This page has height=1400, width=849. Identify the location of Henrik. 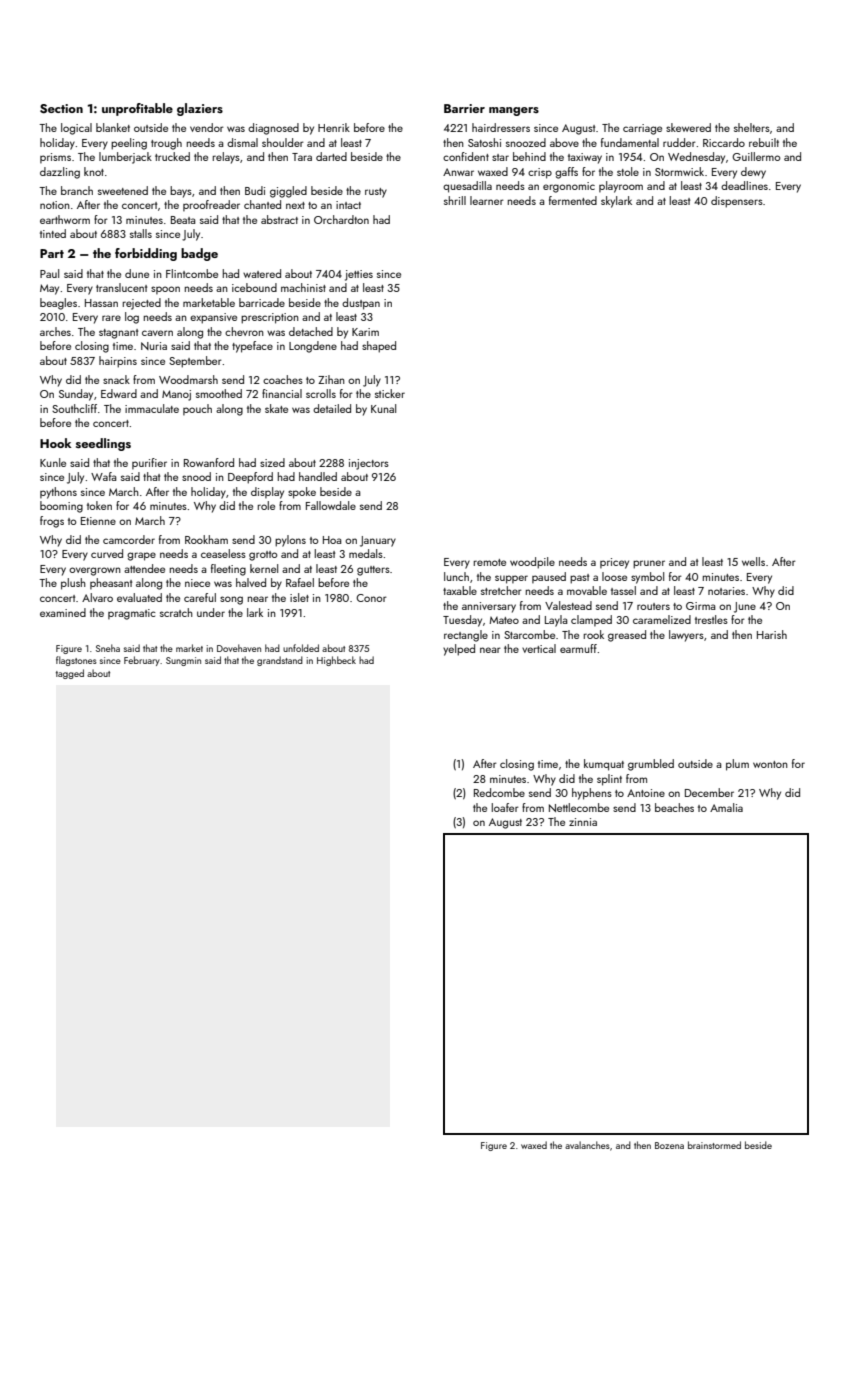
(334, 127).
